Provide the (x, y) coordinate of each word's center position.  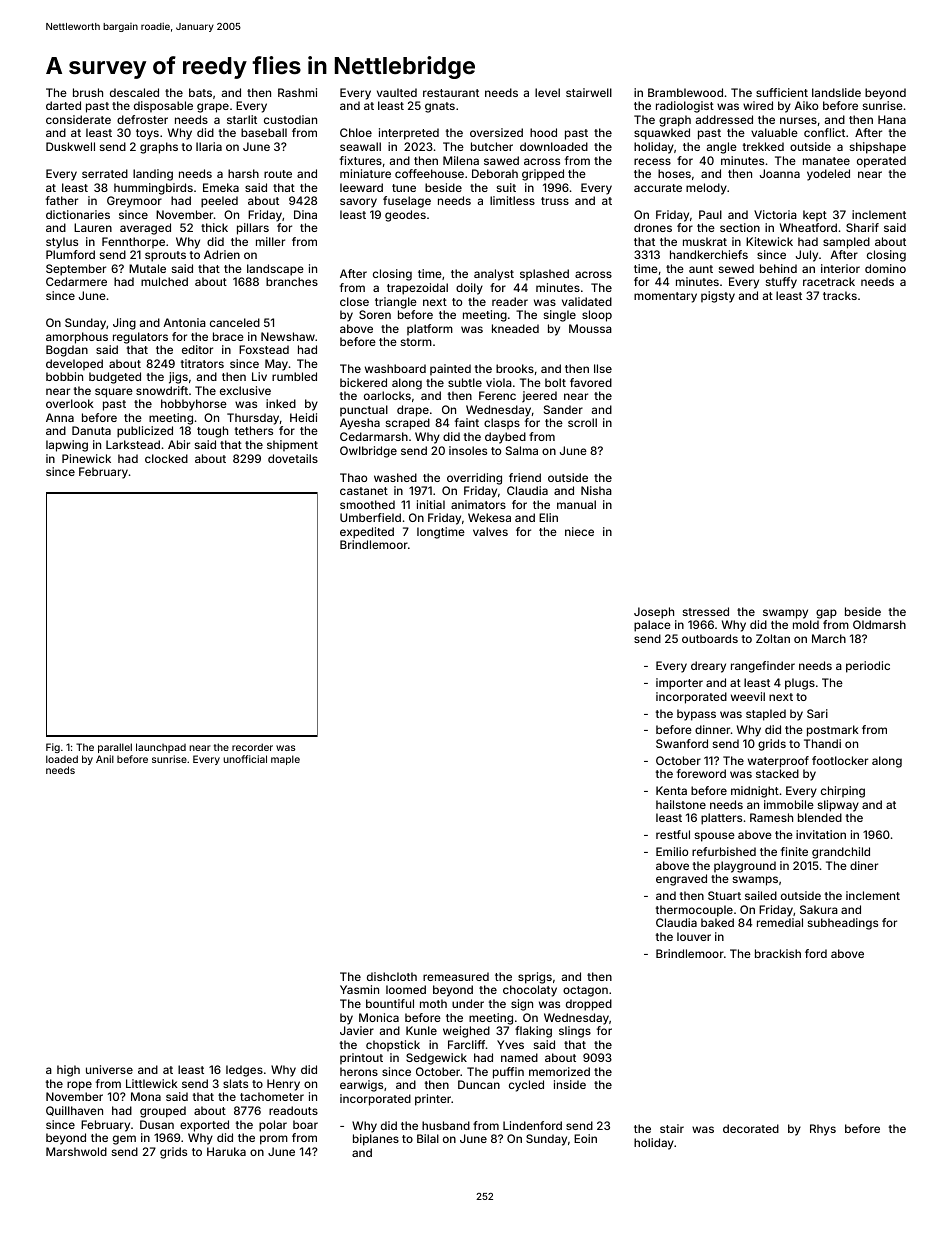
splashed (544, 275)
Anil (105, 759)
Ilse (603, 368)
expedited (367, 533)
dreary (708, 667)
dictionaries (78, 214)
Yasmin (359, 989)
